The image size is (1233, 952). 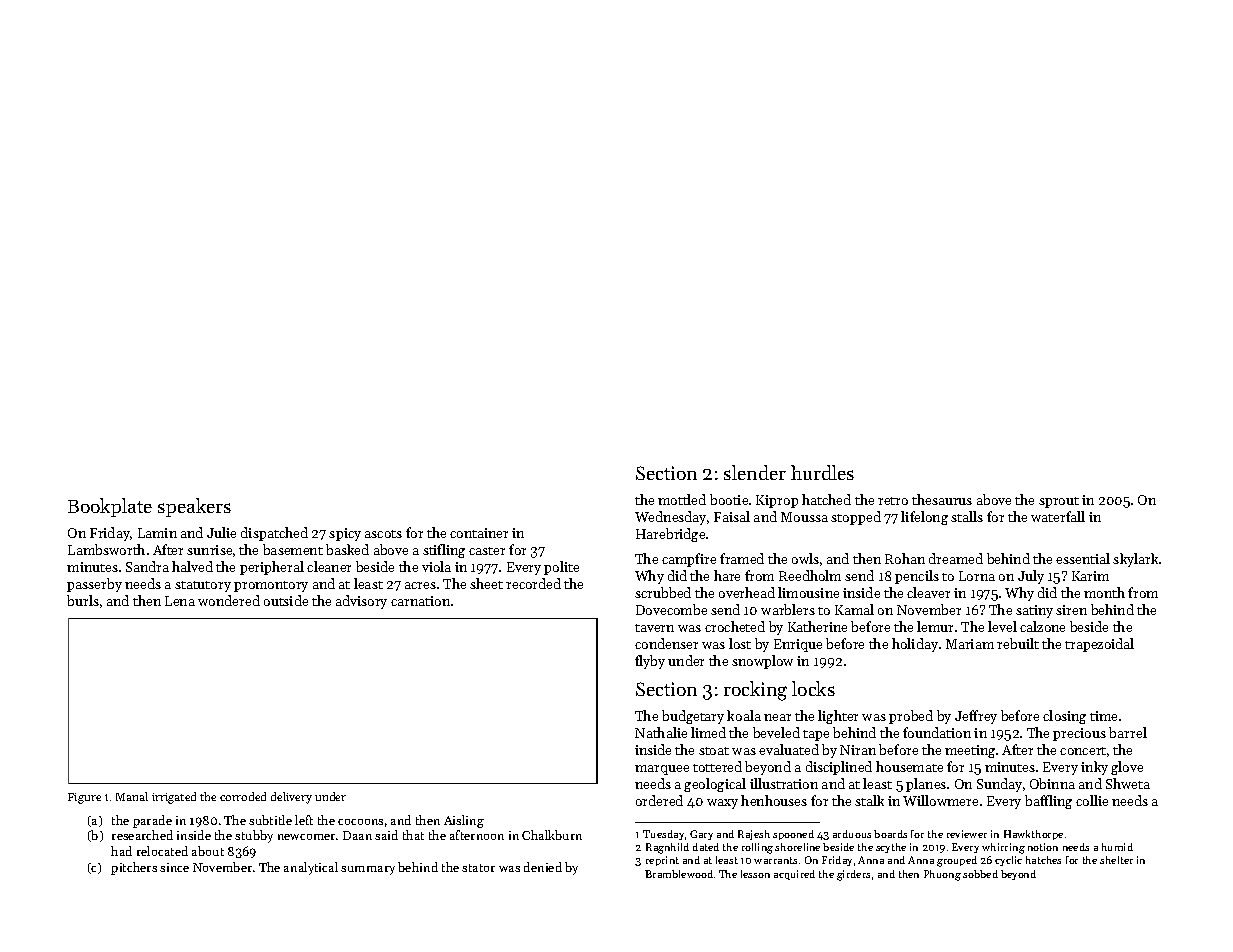 I want to click on Wednesday, so click(x=670, y=518).
